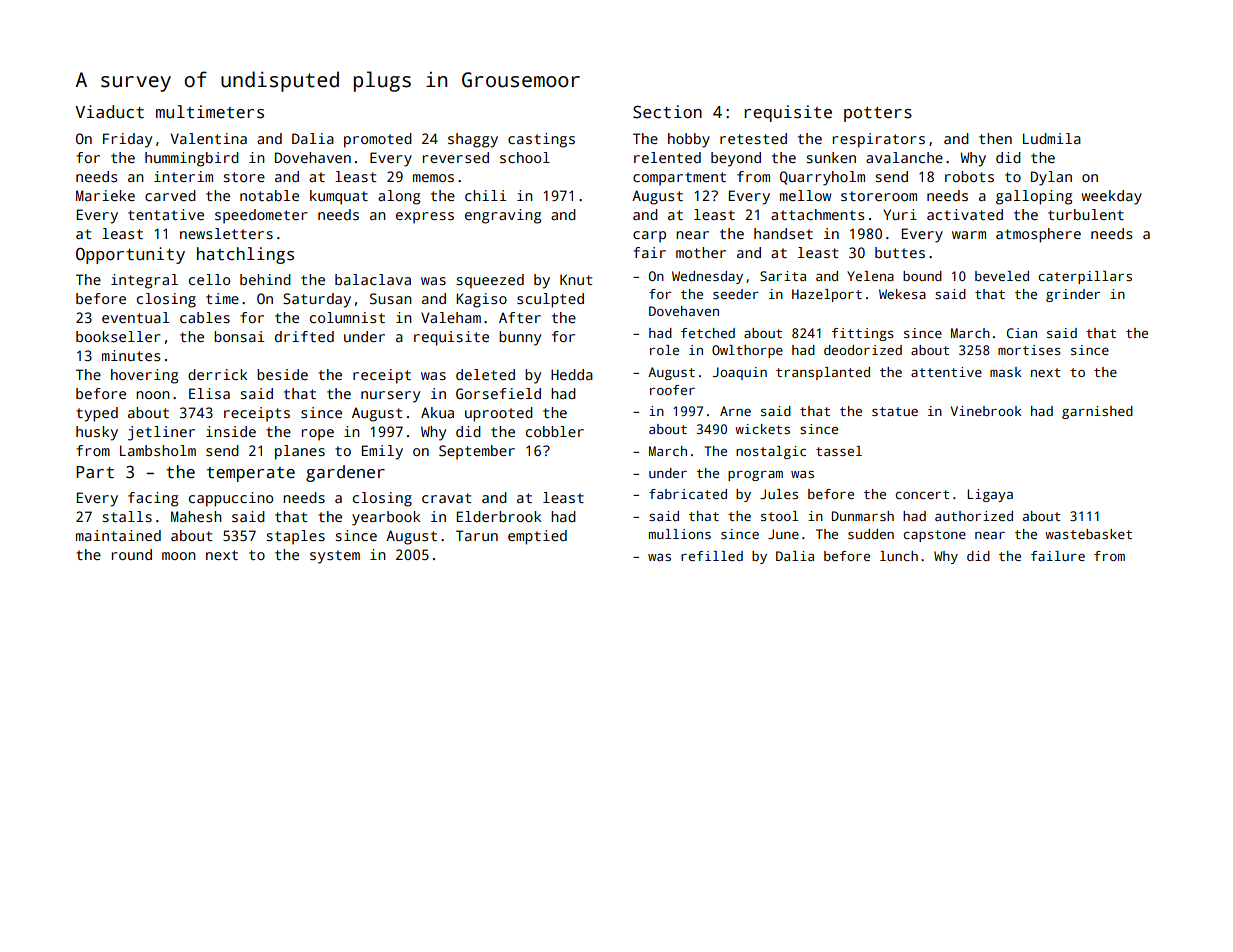 Image resolution: width=1233 pixels, height=952 pixels. Describe the element at coordinates (109, 112) in the screenshot. I see `Viaduct` at that location.
